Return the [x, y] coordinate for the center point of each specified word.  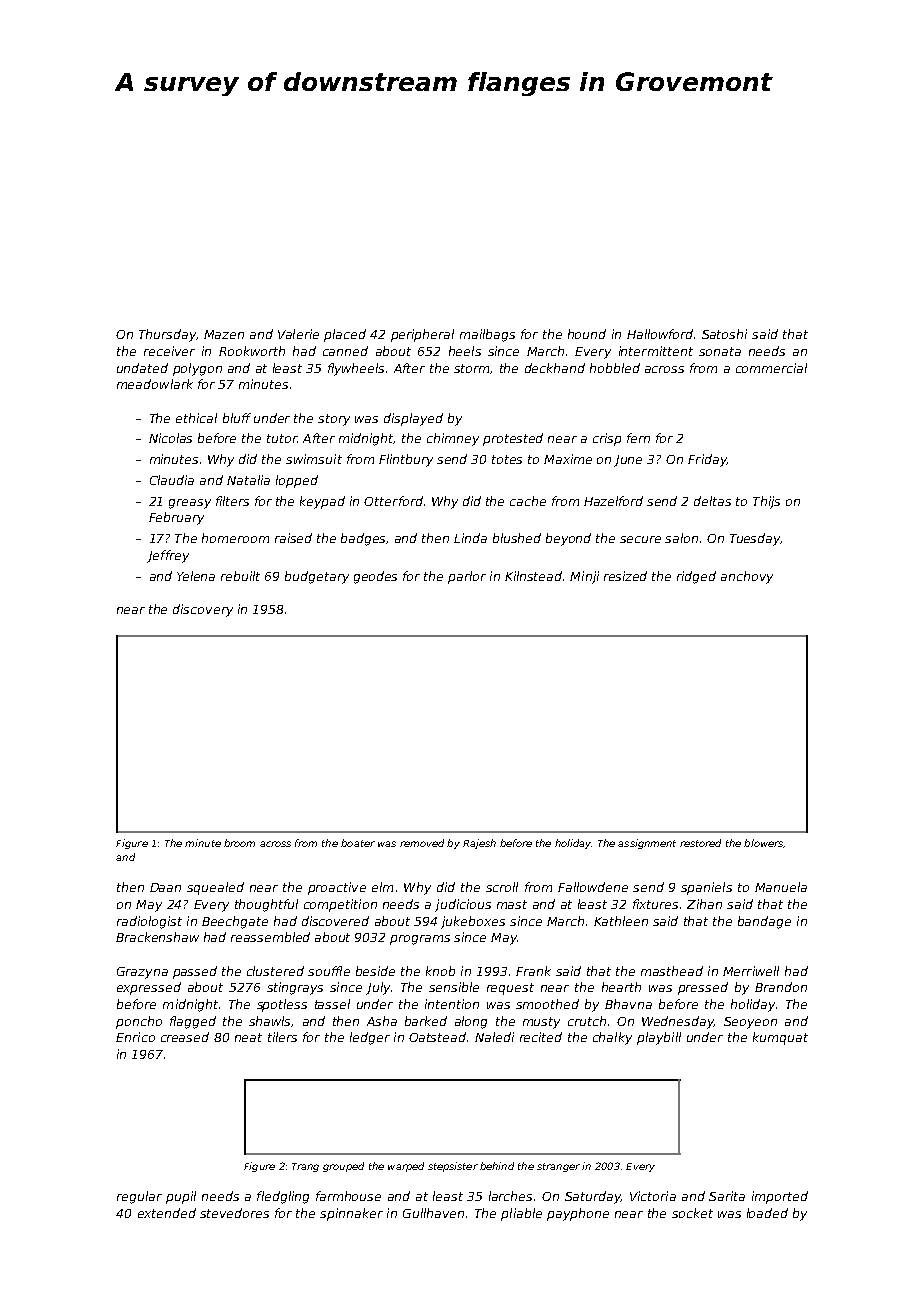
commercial [771, 368]
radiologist [149, 922]
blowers [763, 843]
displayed [413, 419]
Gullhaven [433, 1213]
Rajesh [479, 844]
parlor [467, 577]
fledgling [283, 1197]
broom [239, 843]
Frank [533, 971]
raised [293, 538]
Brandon [781, 987]
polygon [197, 369]
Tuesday [755, 539]
